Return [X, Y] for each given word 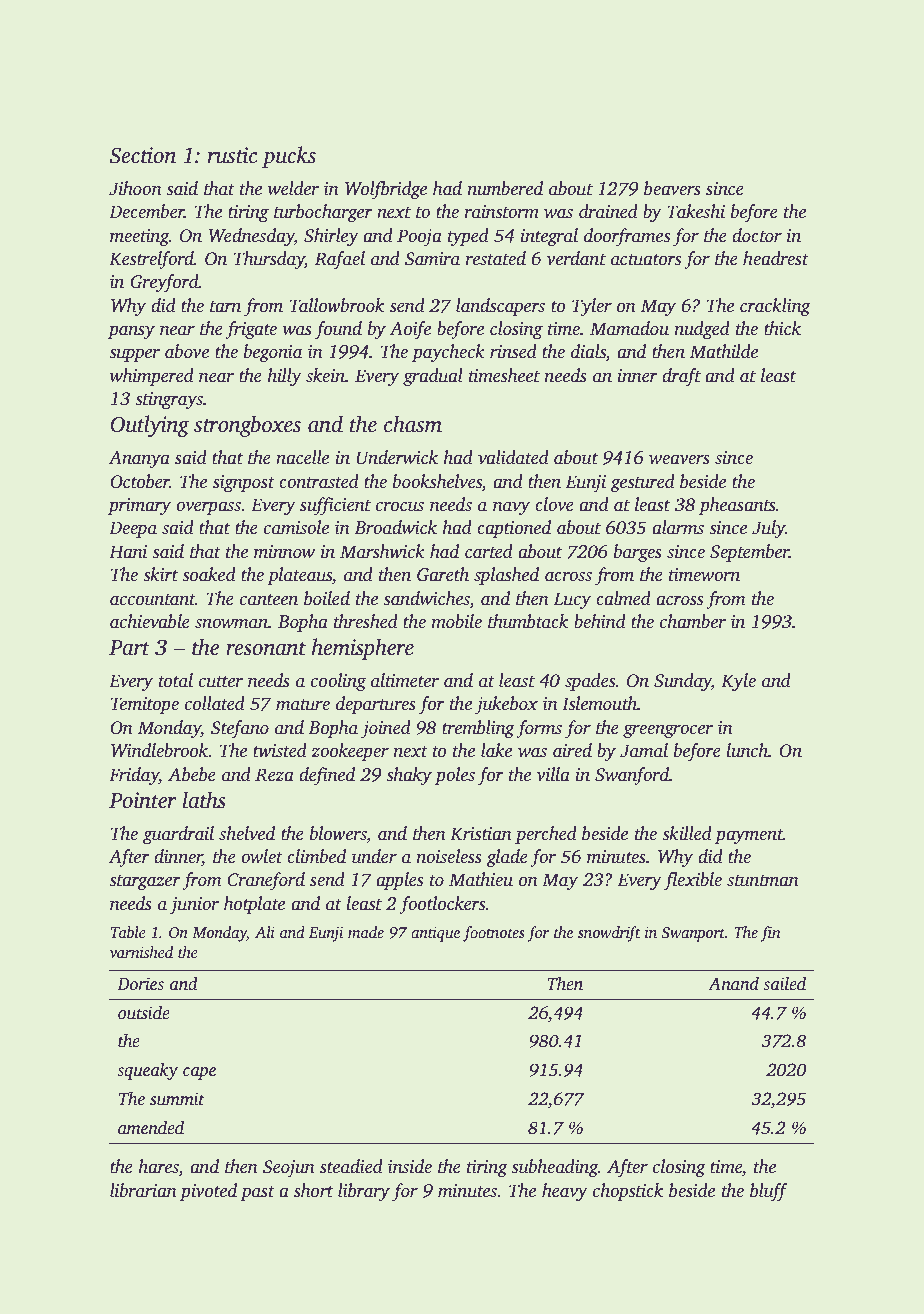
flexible [693, 881]
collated [215, 703]
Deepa [133, 529]
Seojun [289, 1168]
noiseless [449, 856]
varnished [141, 952]
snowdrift [609, 934]
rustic [233, 155]
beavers [672, 188]
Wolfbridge [386, 190]
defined [327, 776]
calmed [623, 598]
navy [511, 508]
